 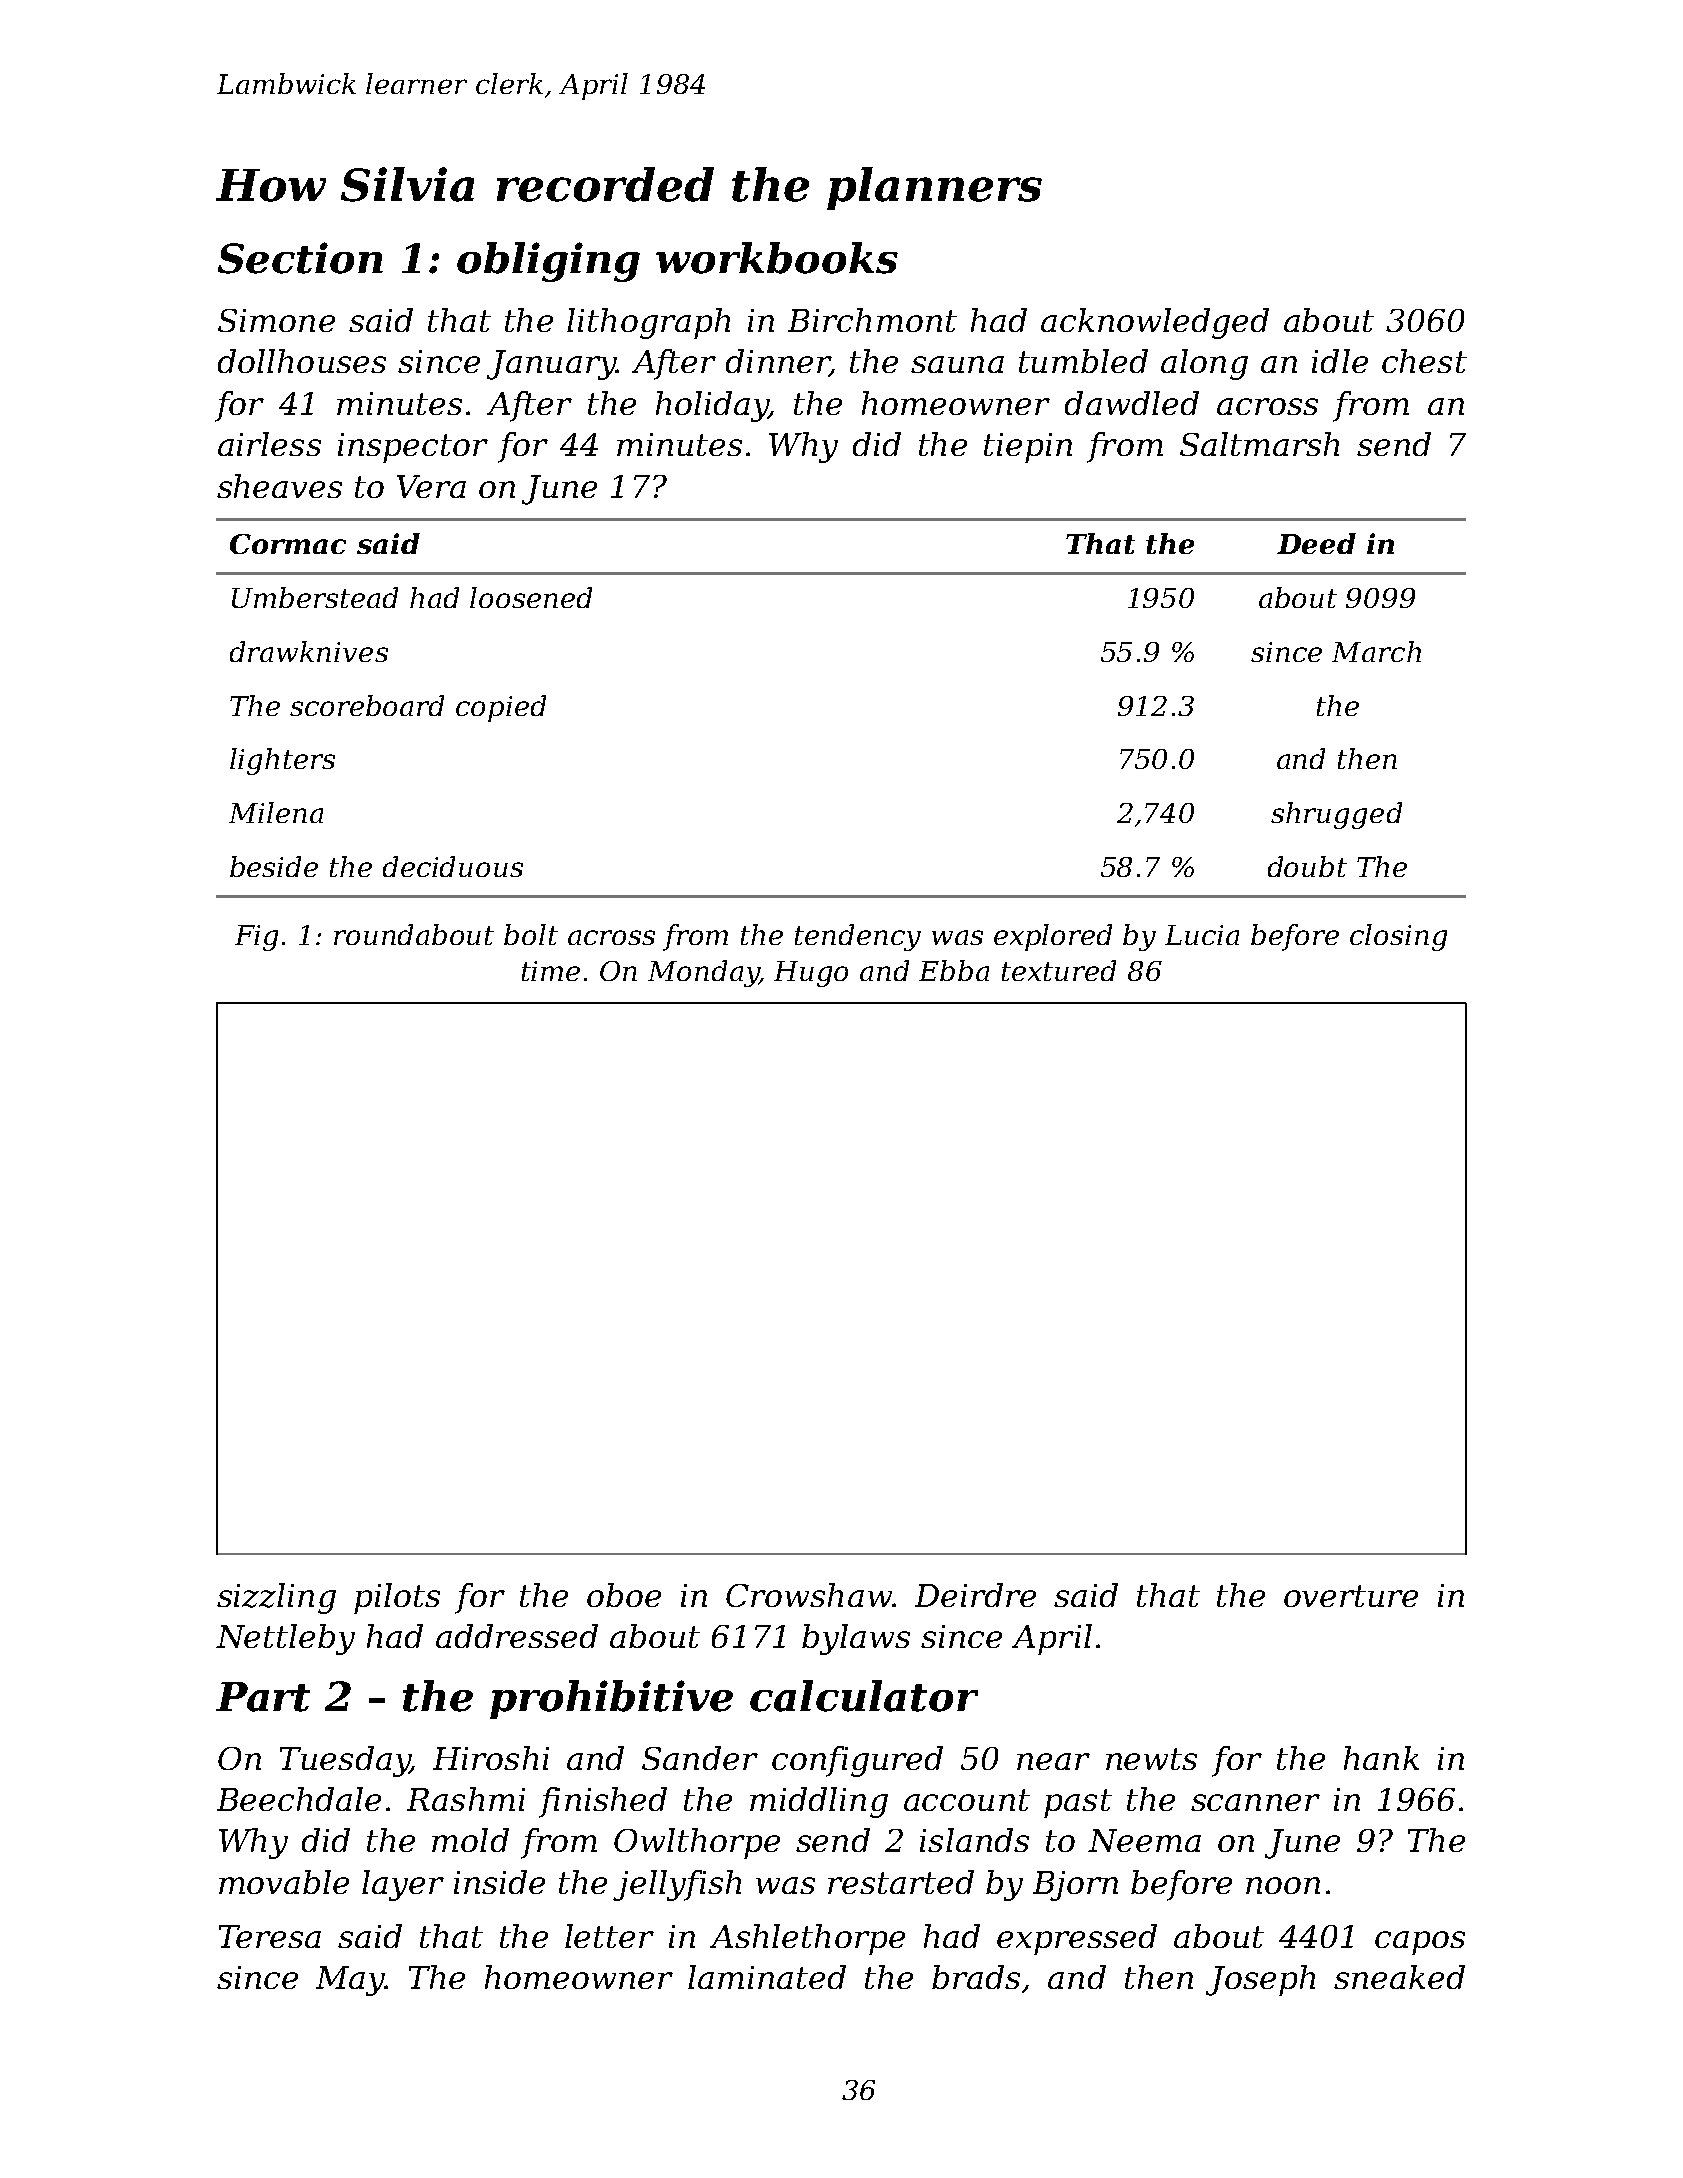 What do you see at coordinates (300, 258) in the document?
I see `Section` at bounding box center [300, 258].
